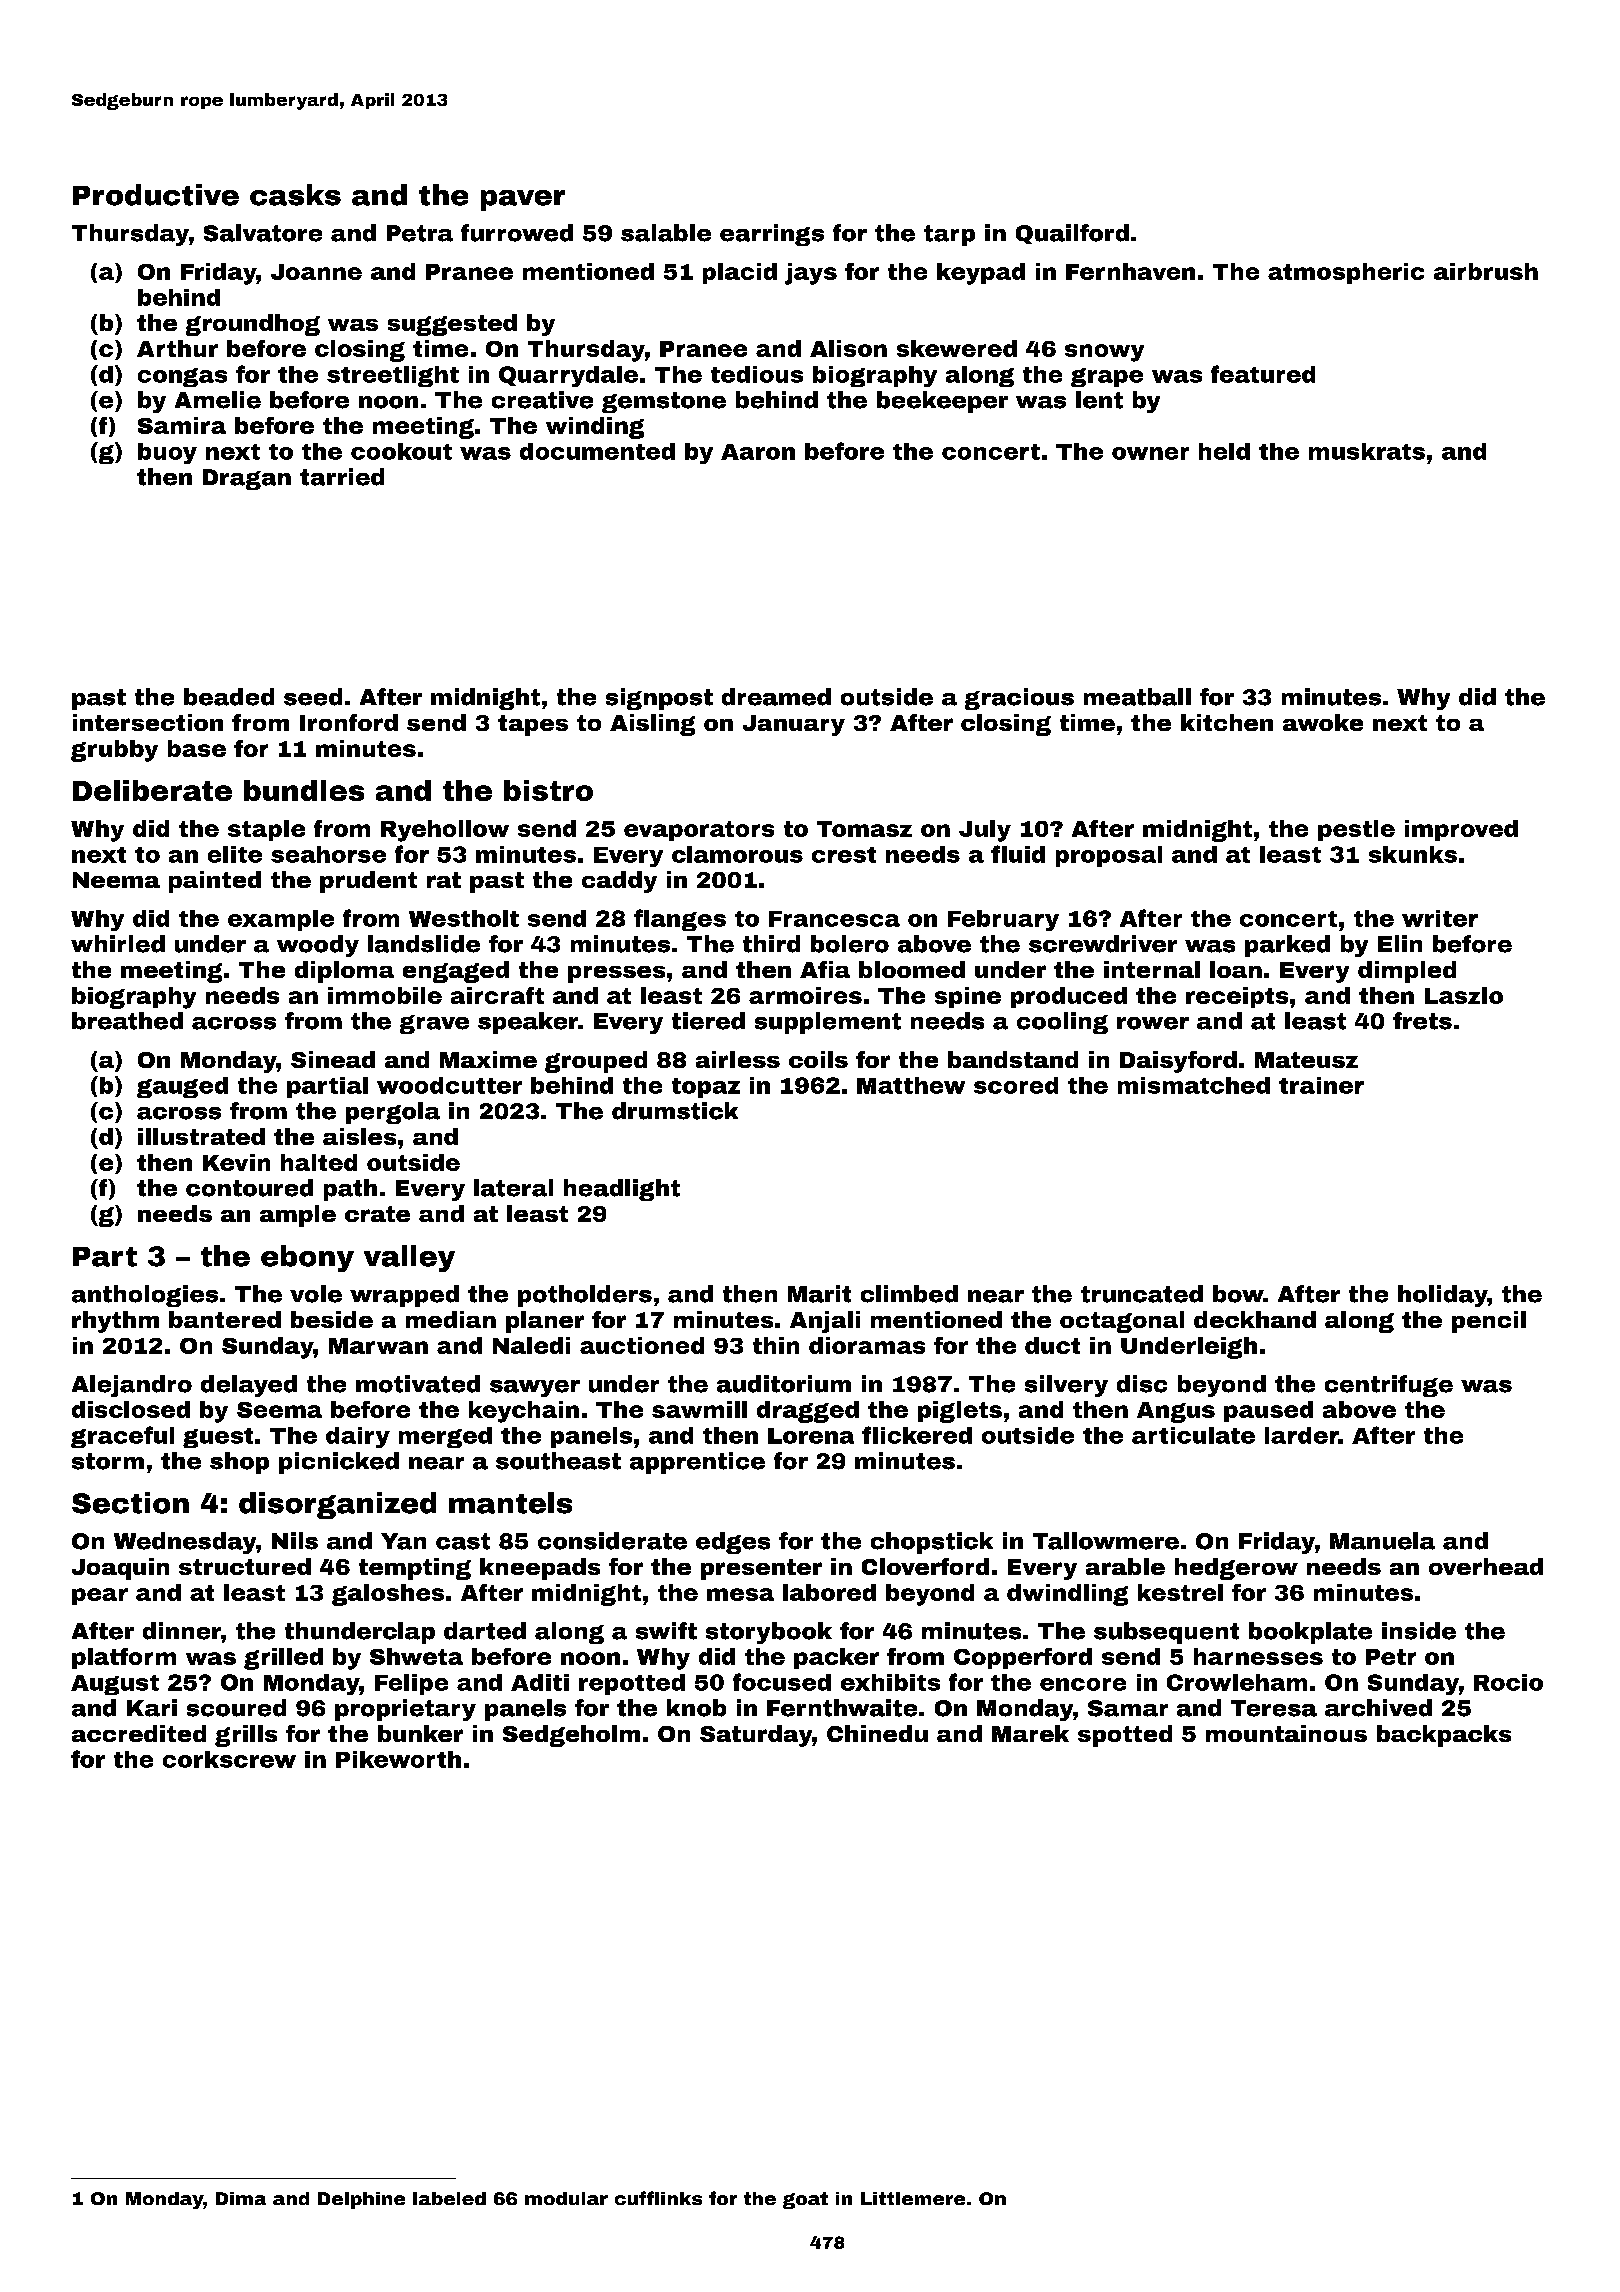  Describe the element at coordinates (913, 2198) in the image. I see `Littlemere` at that location.
